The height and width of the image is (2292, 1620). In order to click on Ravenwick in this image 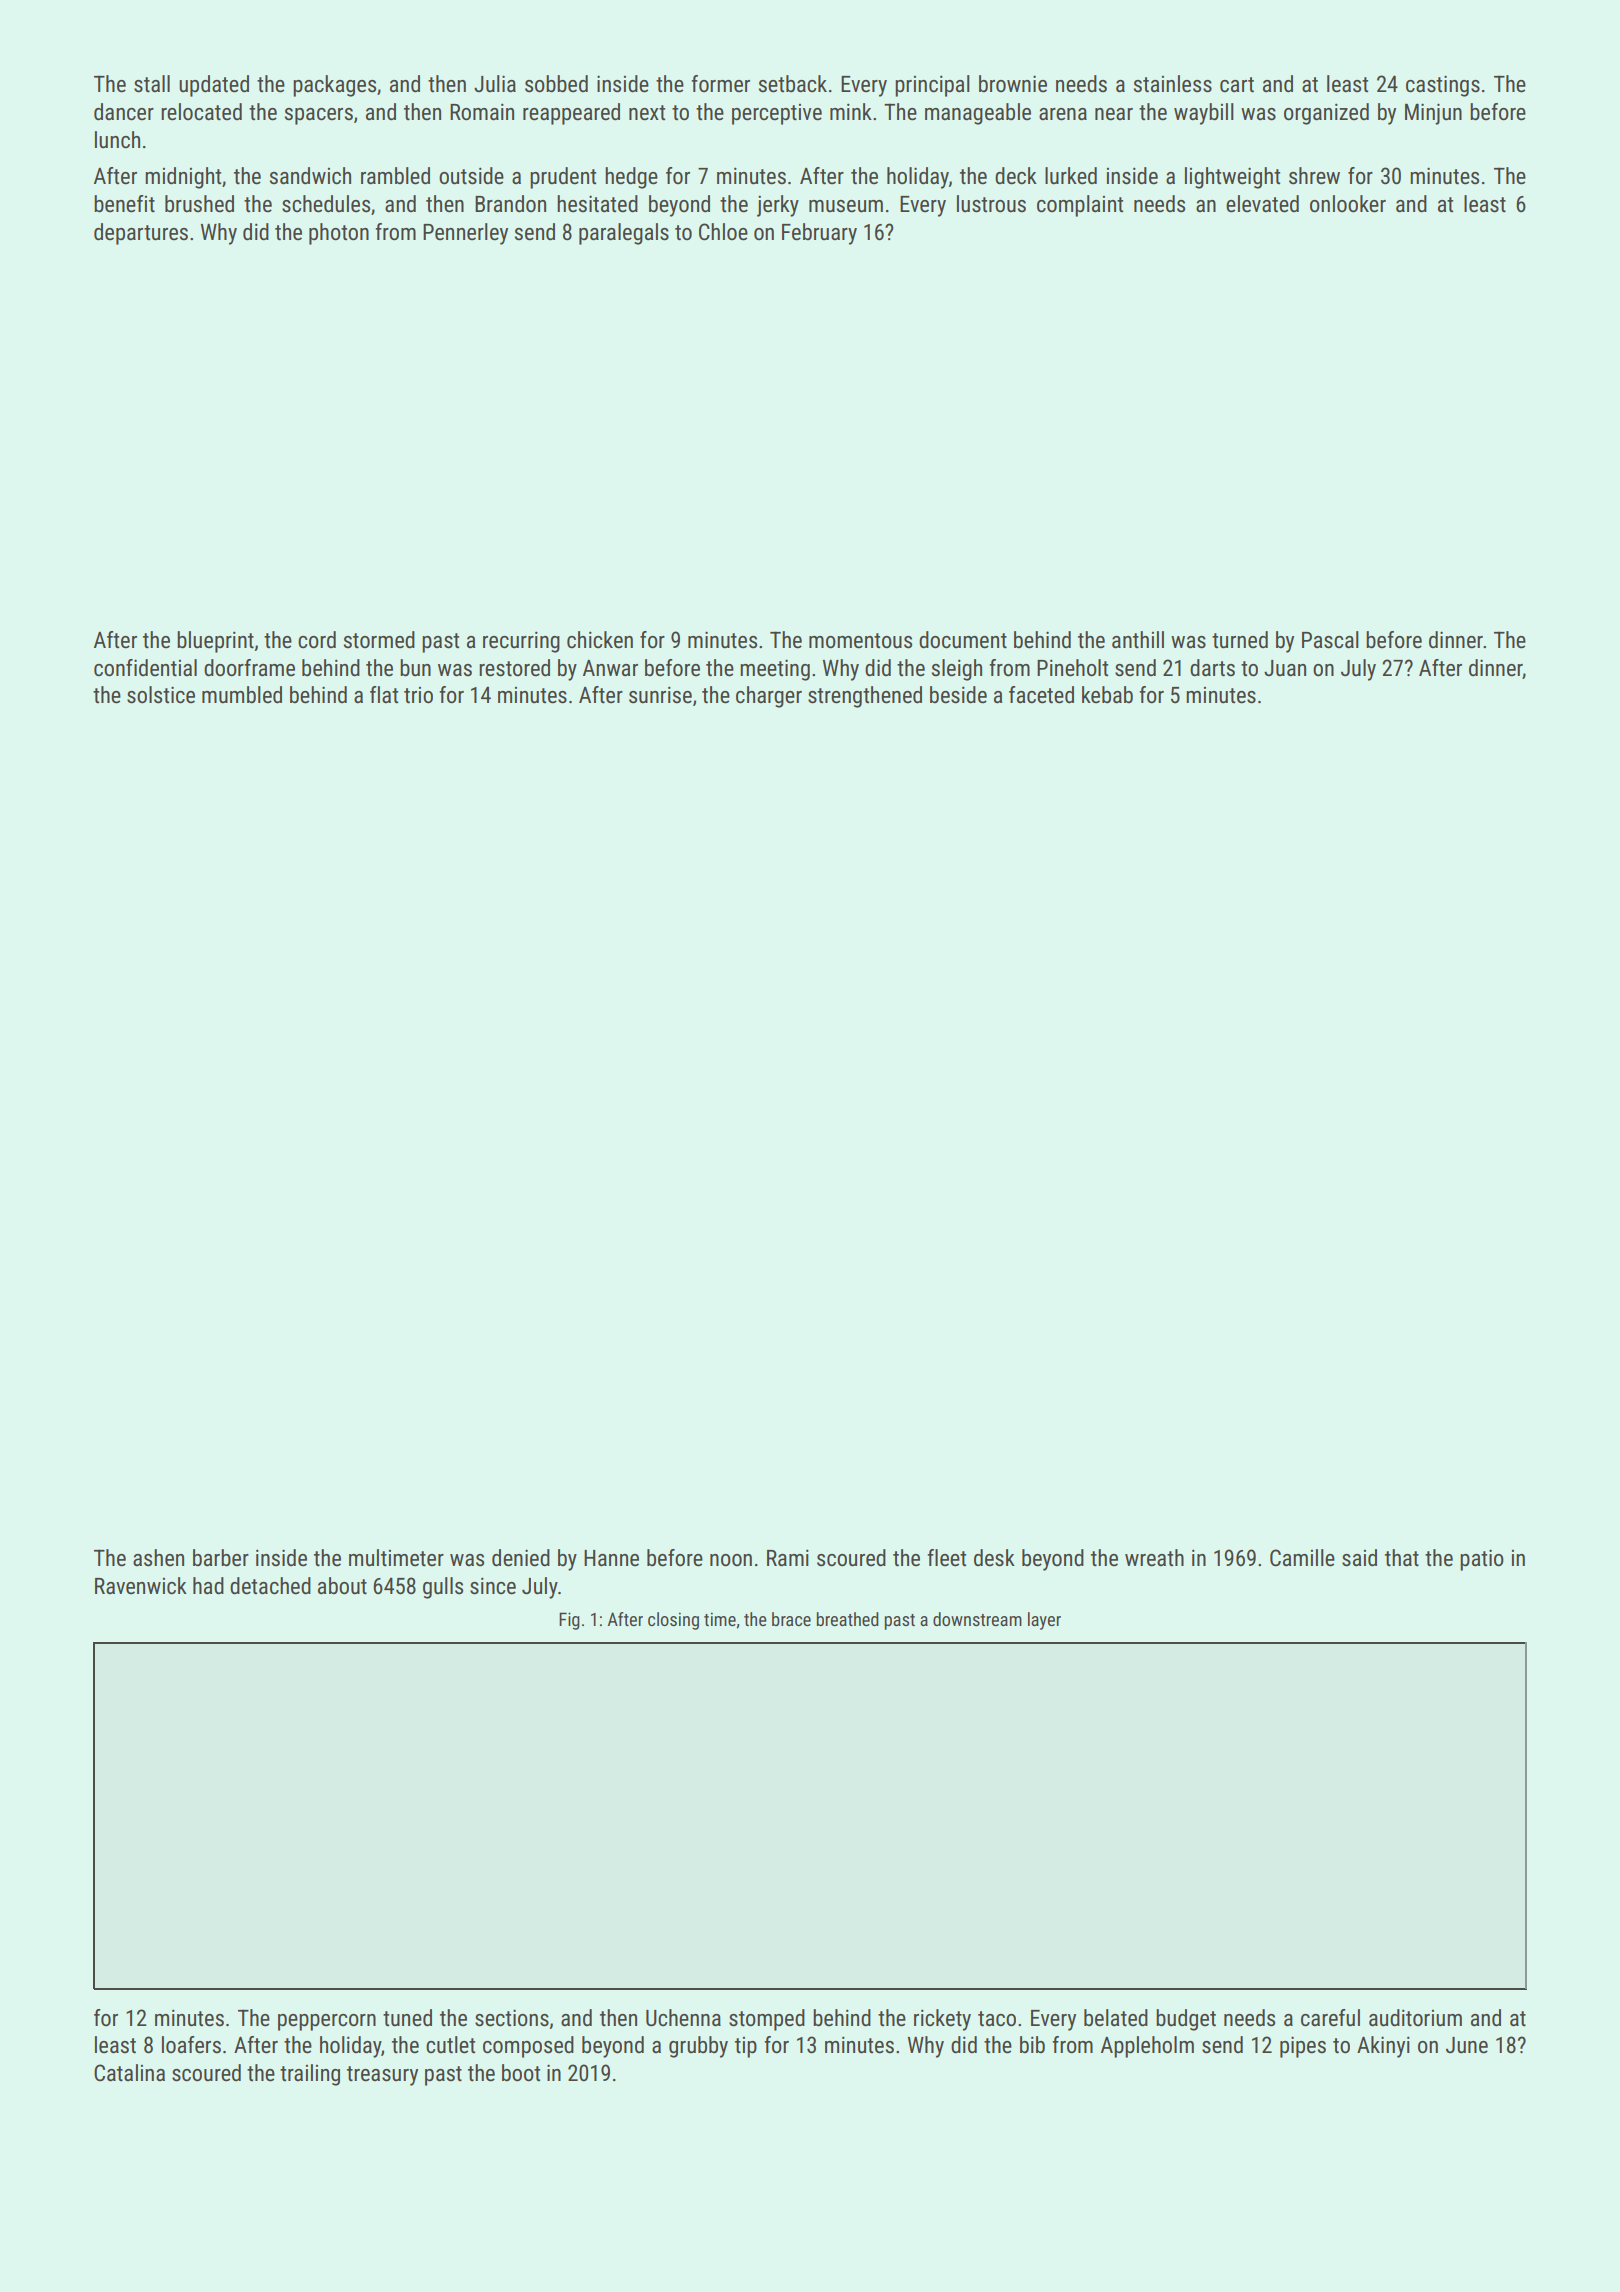, I will do `click(141, 1586)`.
